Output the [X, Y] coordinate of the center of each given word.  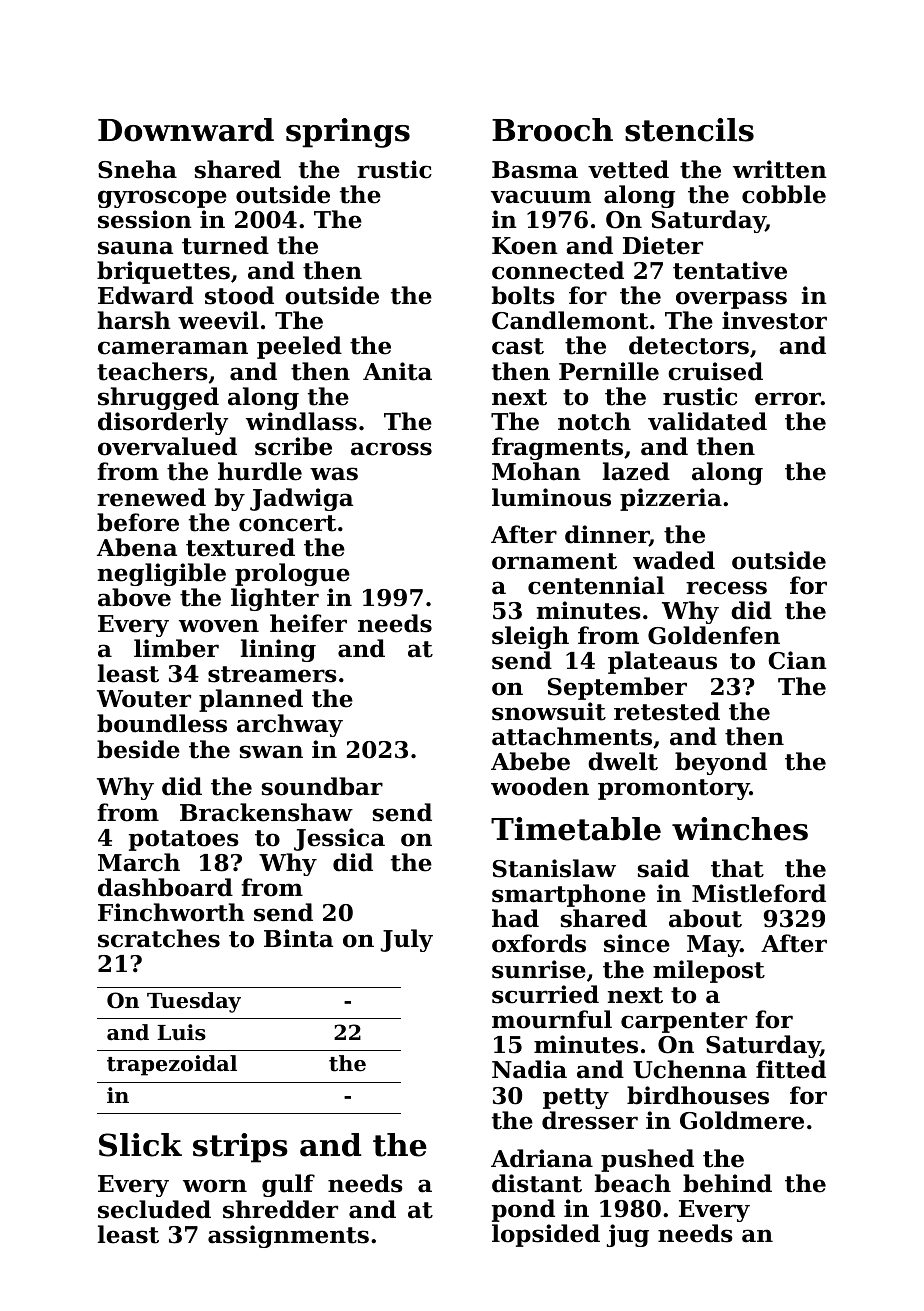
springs [348, 133]
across [391, 449]
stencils [689, 130]
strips [240, 1148]
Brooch [552, 130]
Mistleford [759, 893]
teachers [152, 371]
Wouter [144, 699]
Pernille [609, 371]
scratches [159, 938]
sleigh [530, 637]
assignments [288, 1236]
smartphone [569, 895]
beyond [721, 763]
